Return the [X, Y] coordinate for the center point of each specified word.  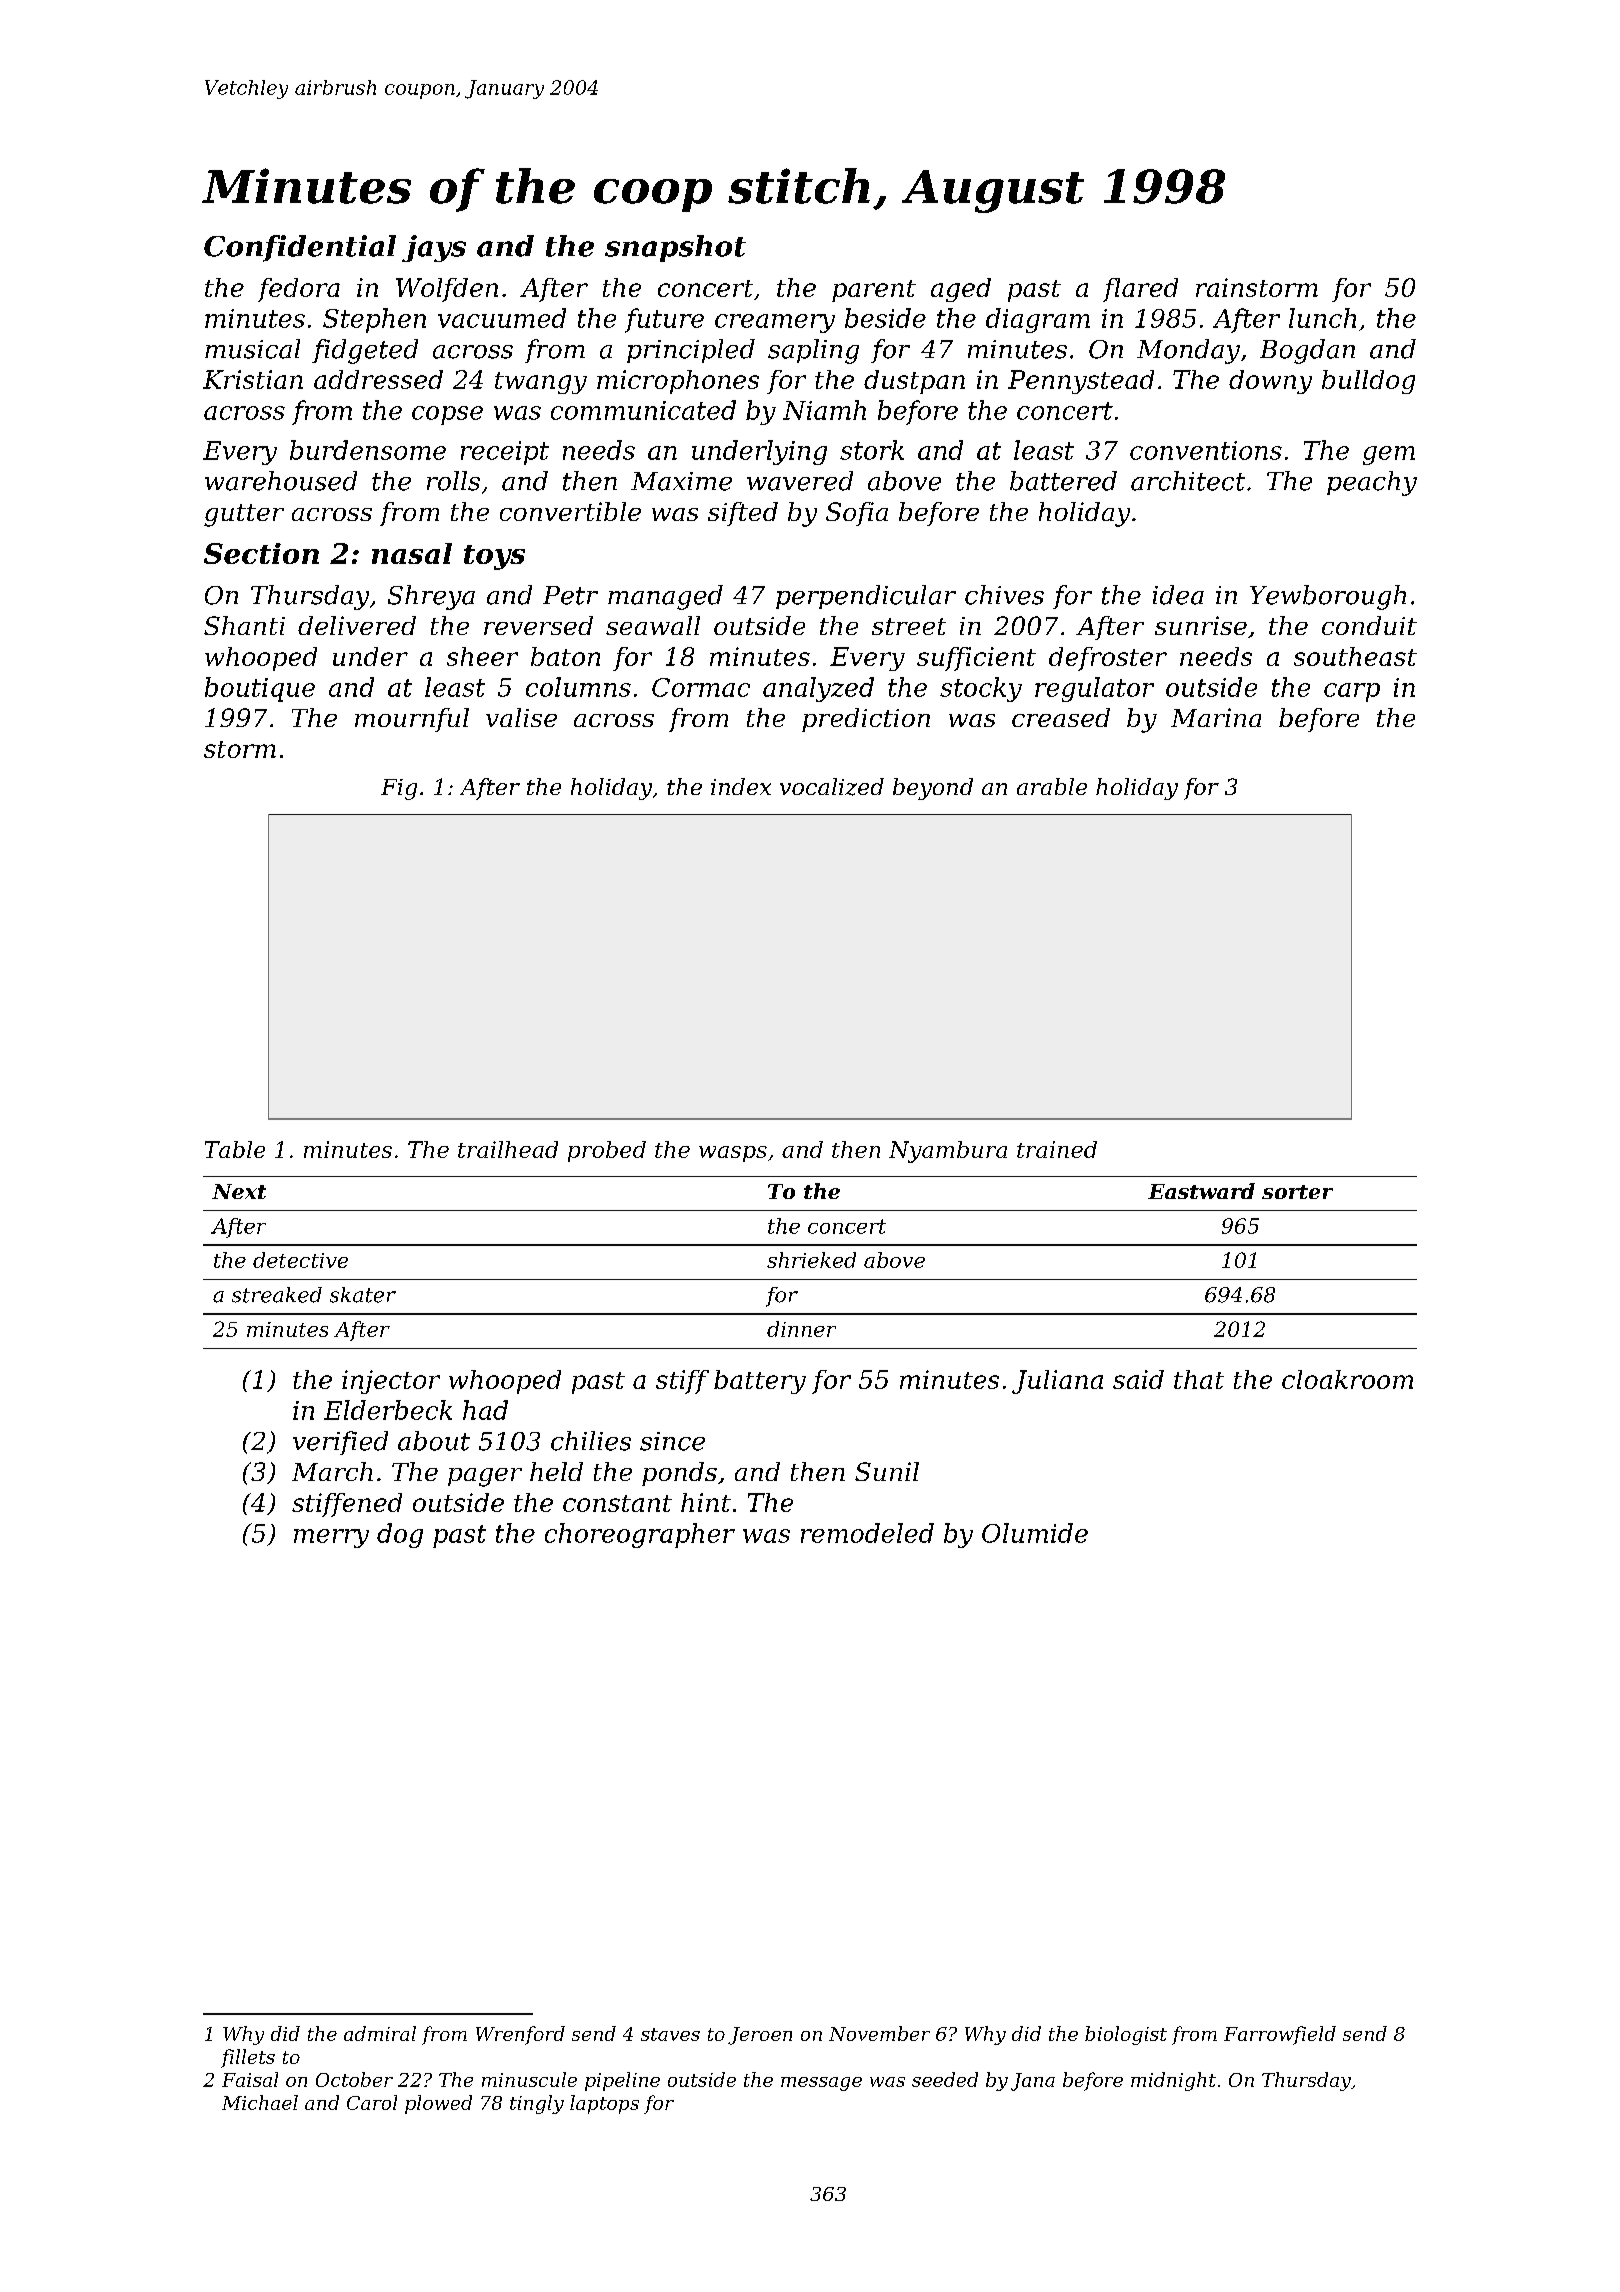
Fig [399, 789]
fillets [248, 2058]
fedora [299, 290]
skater [363, 1295]
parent [874, 291]
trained [1057, 1149]
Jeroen [760, 2036]
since [672, 1441]
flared [1140, 290]
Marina [1216, 717]
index [741, 786]
